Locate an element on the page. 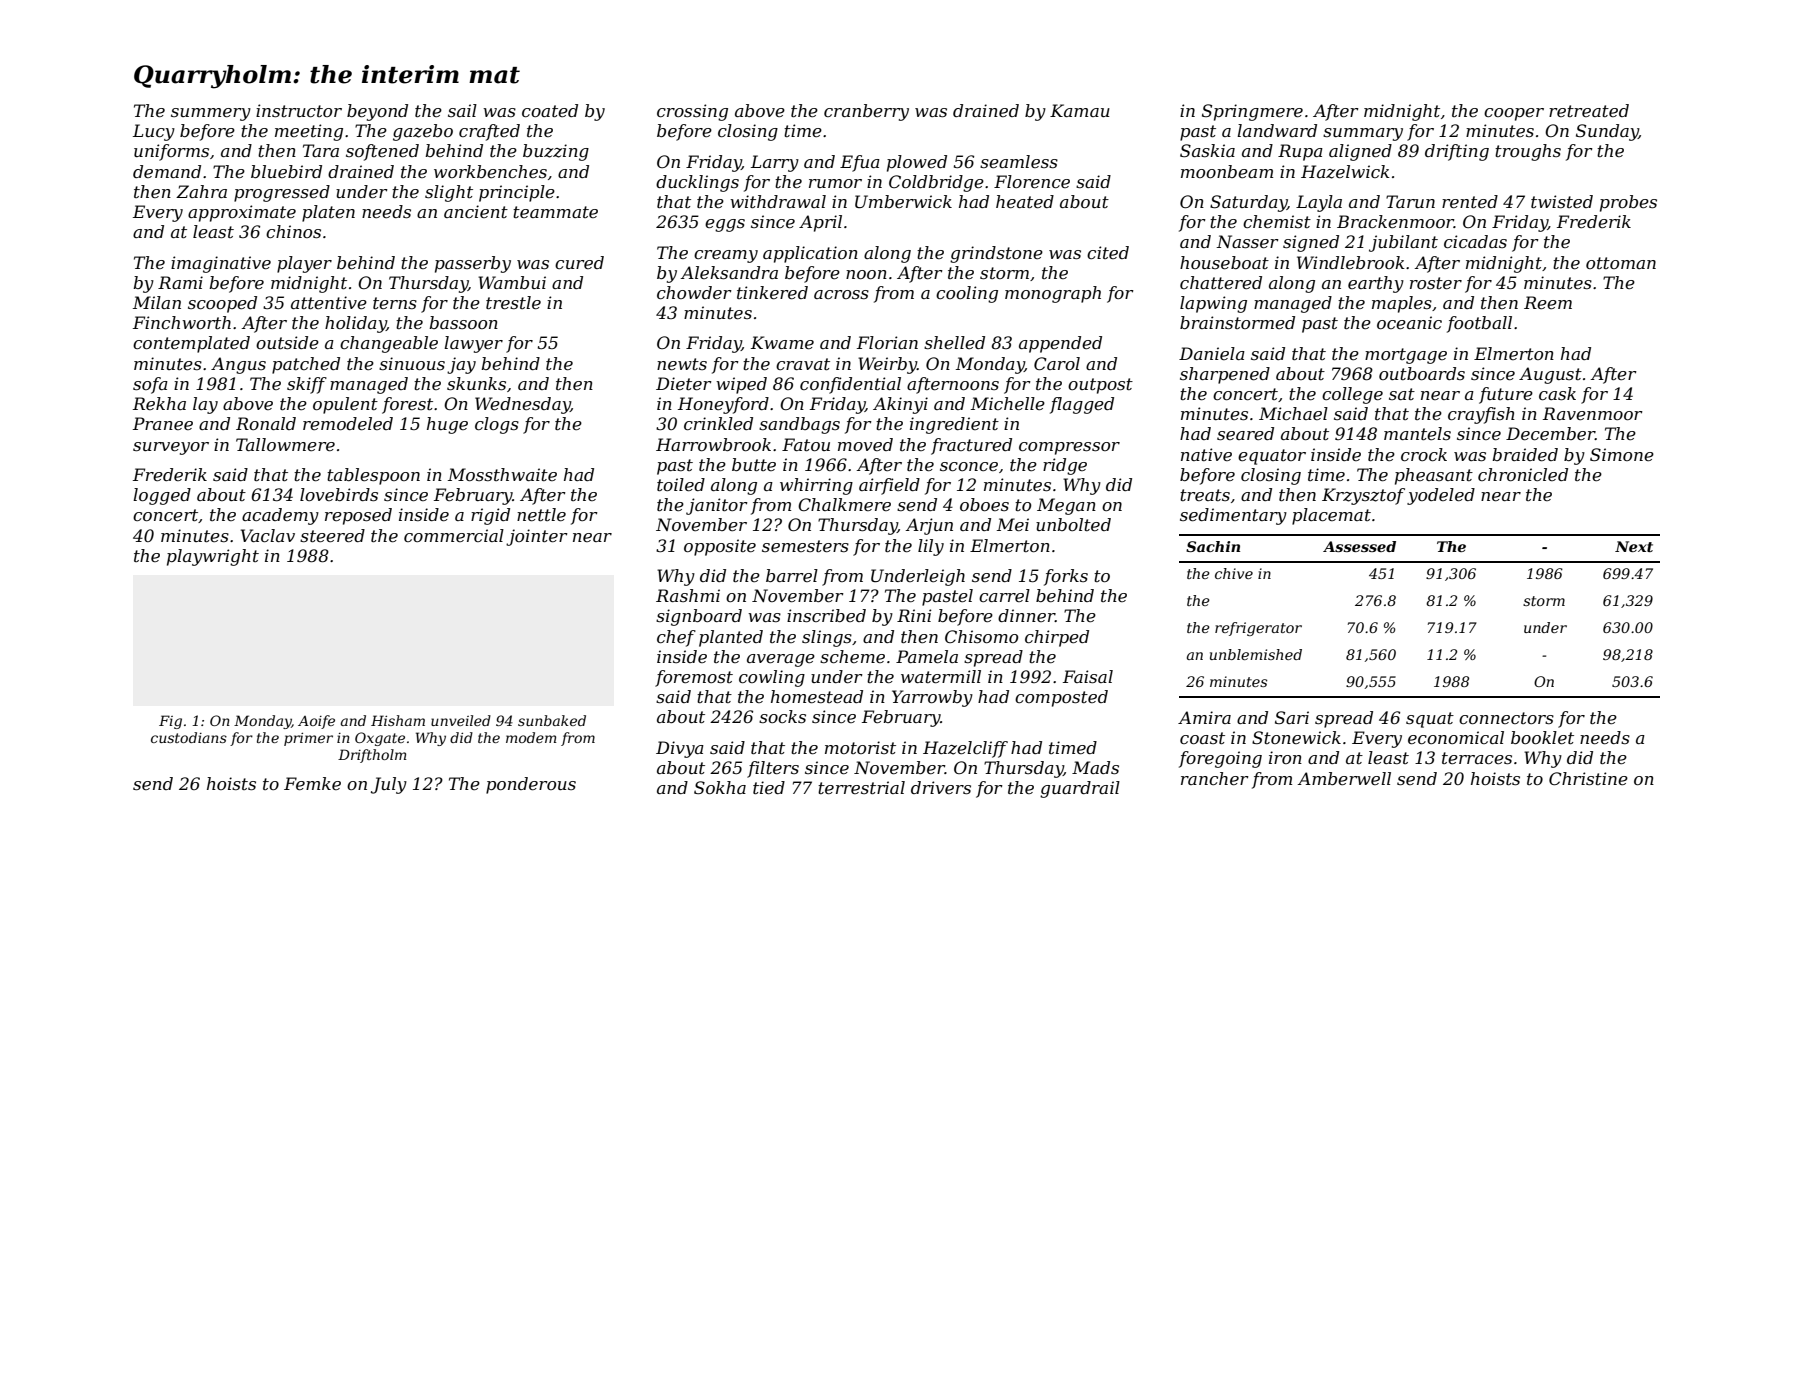 The width and height of the page is (1793, 1386). Springmere is located at coordinates (1252, 112).
